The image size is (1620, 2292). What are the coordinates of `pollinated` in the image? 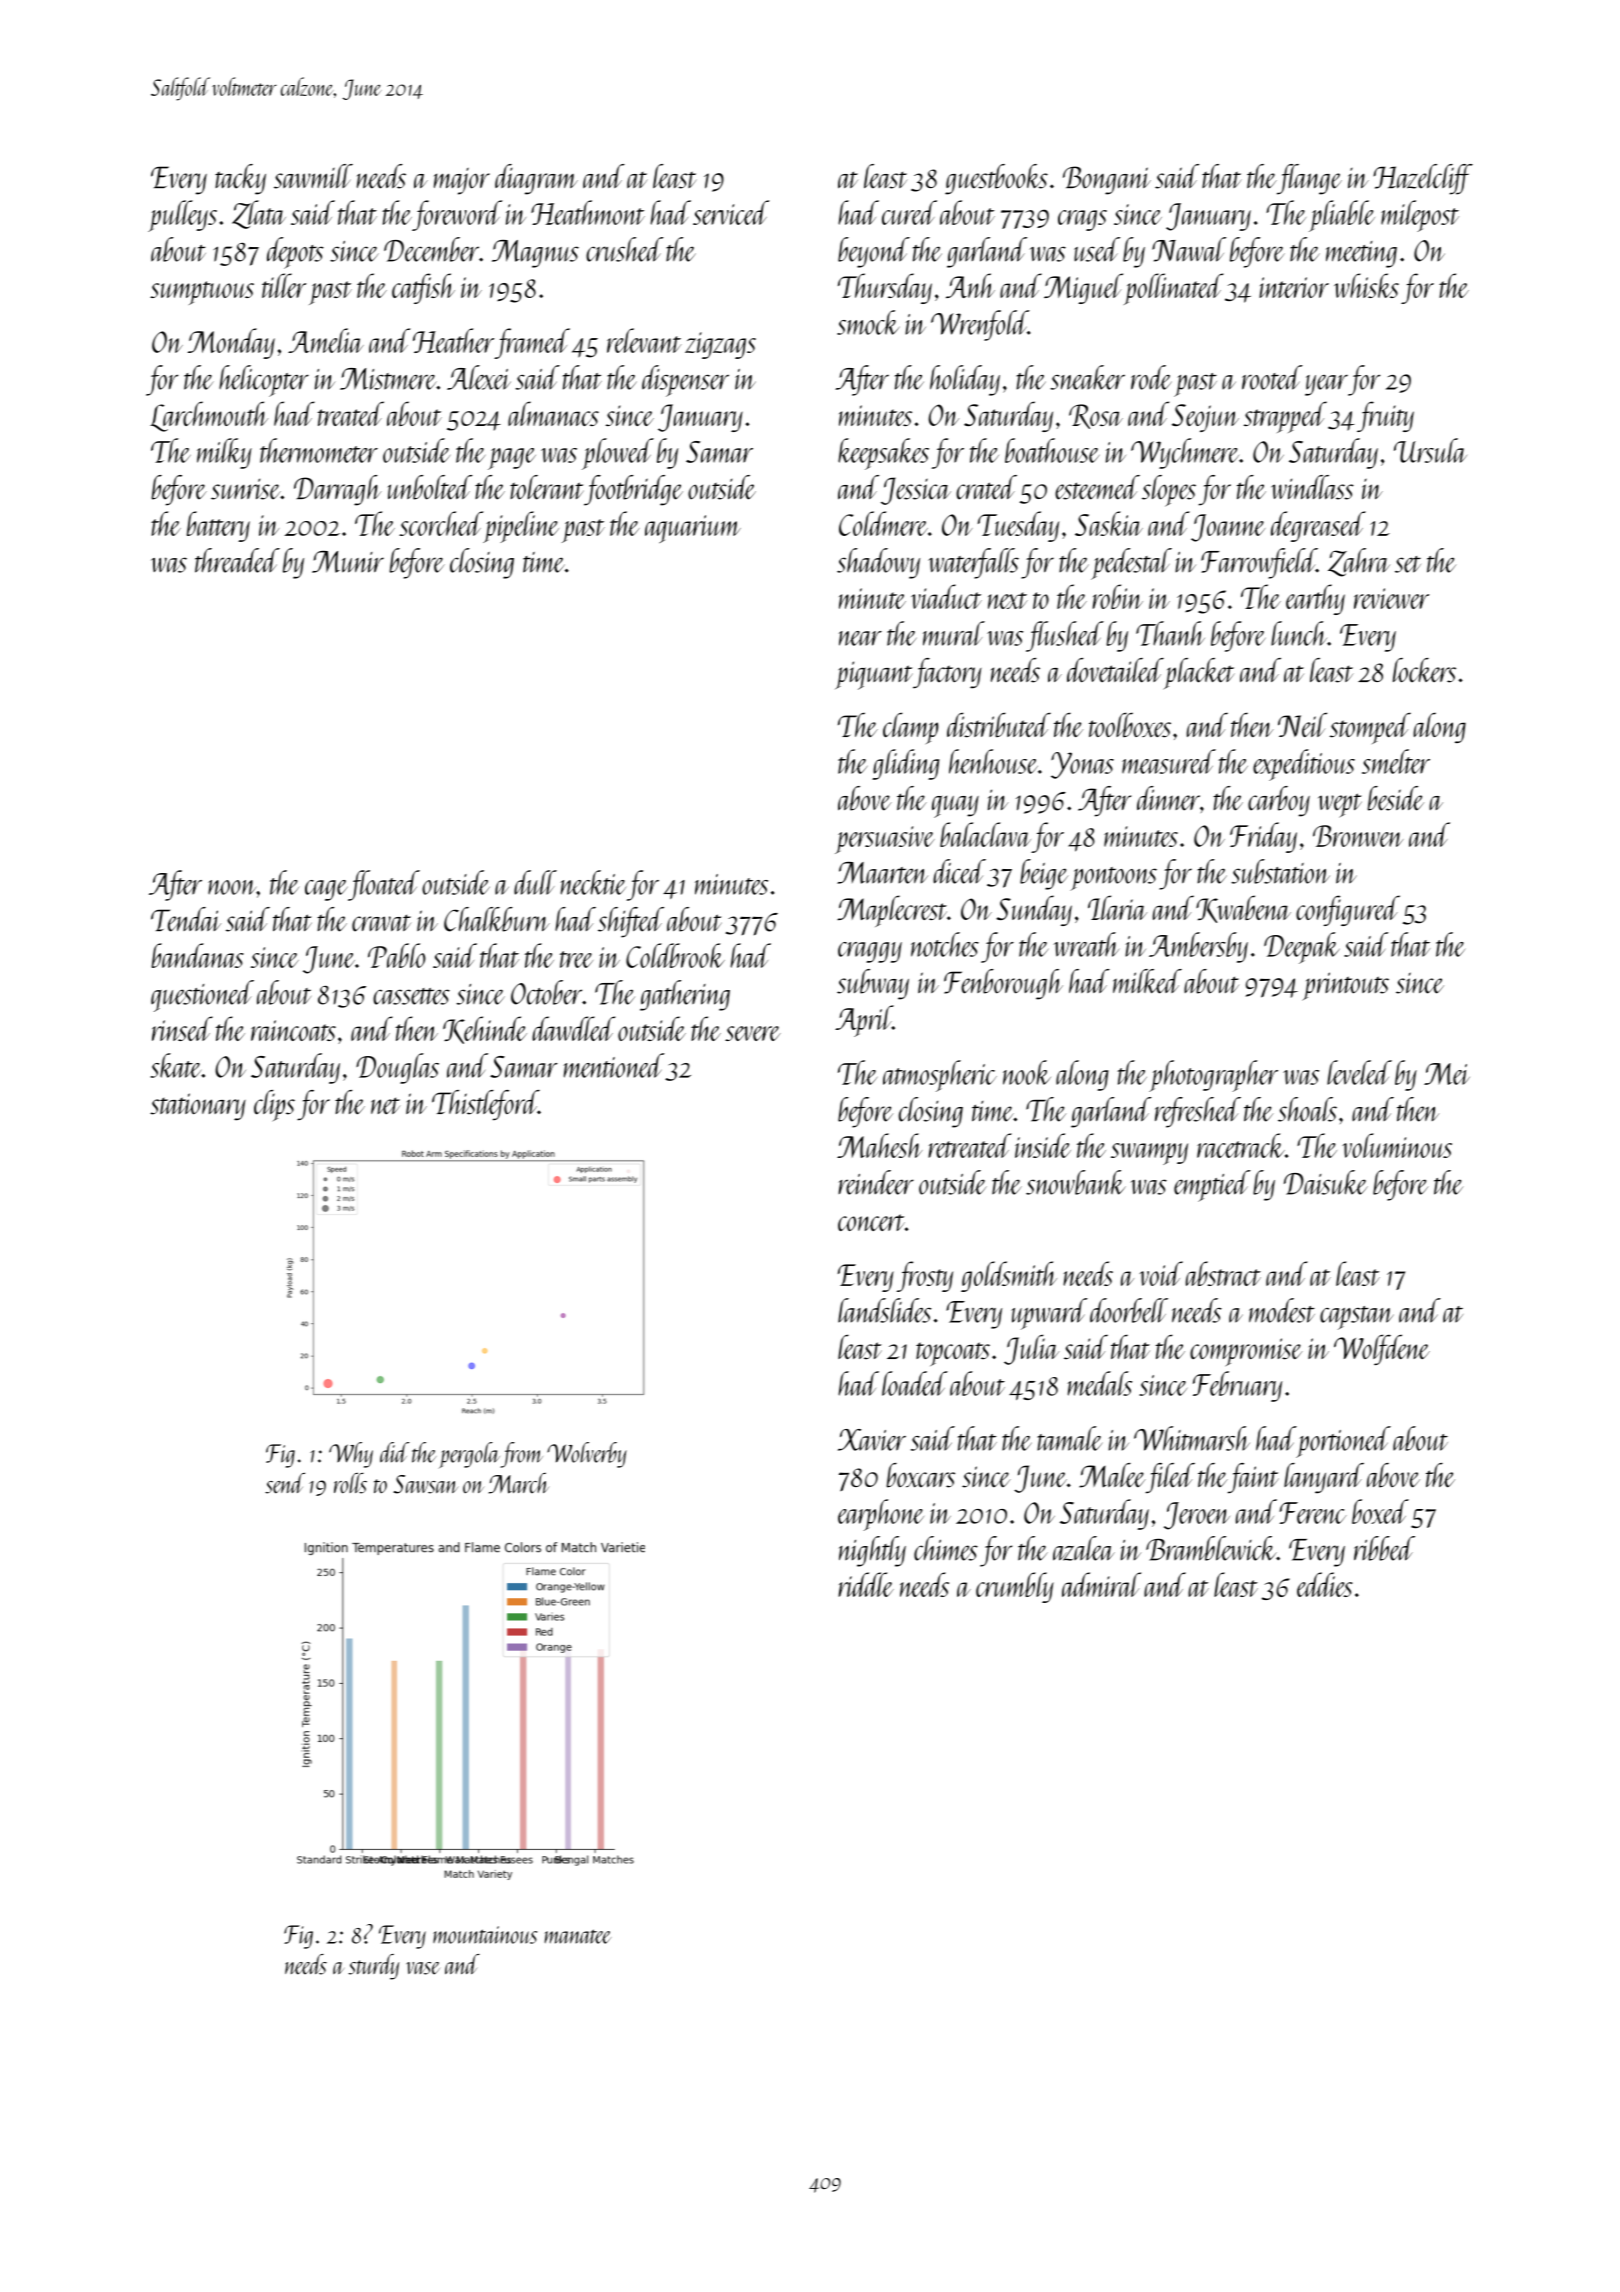 It's located at (1174, 289).
